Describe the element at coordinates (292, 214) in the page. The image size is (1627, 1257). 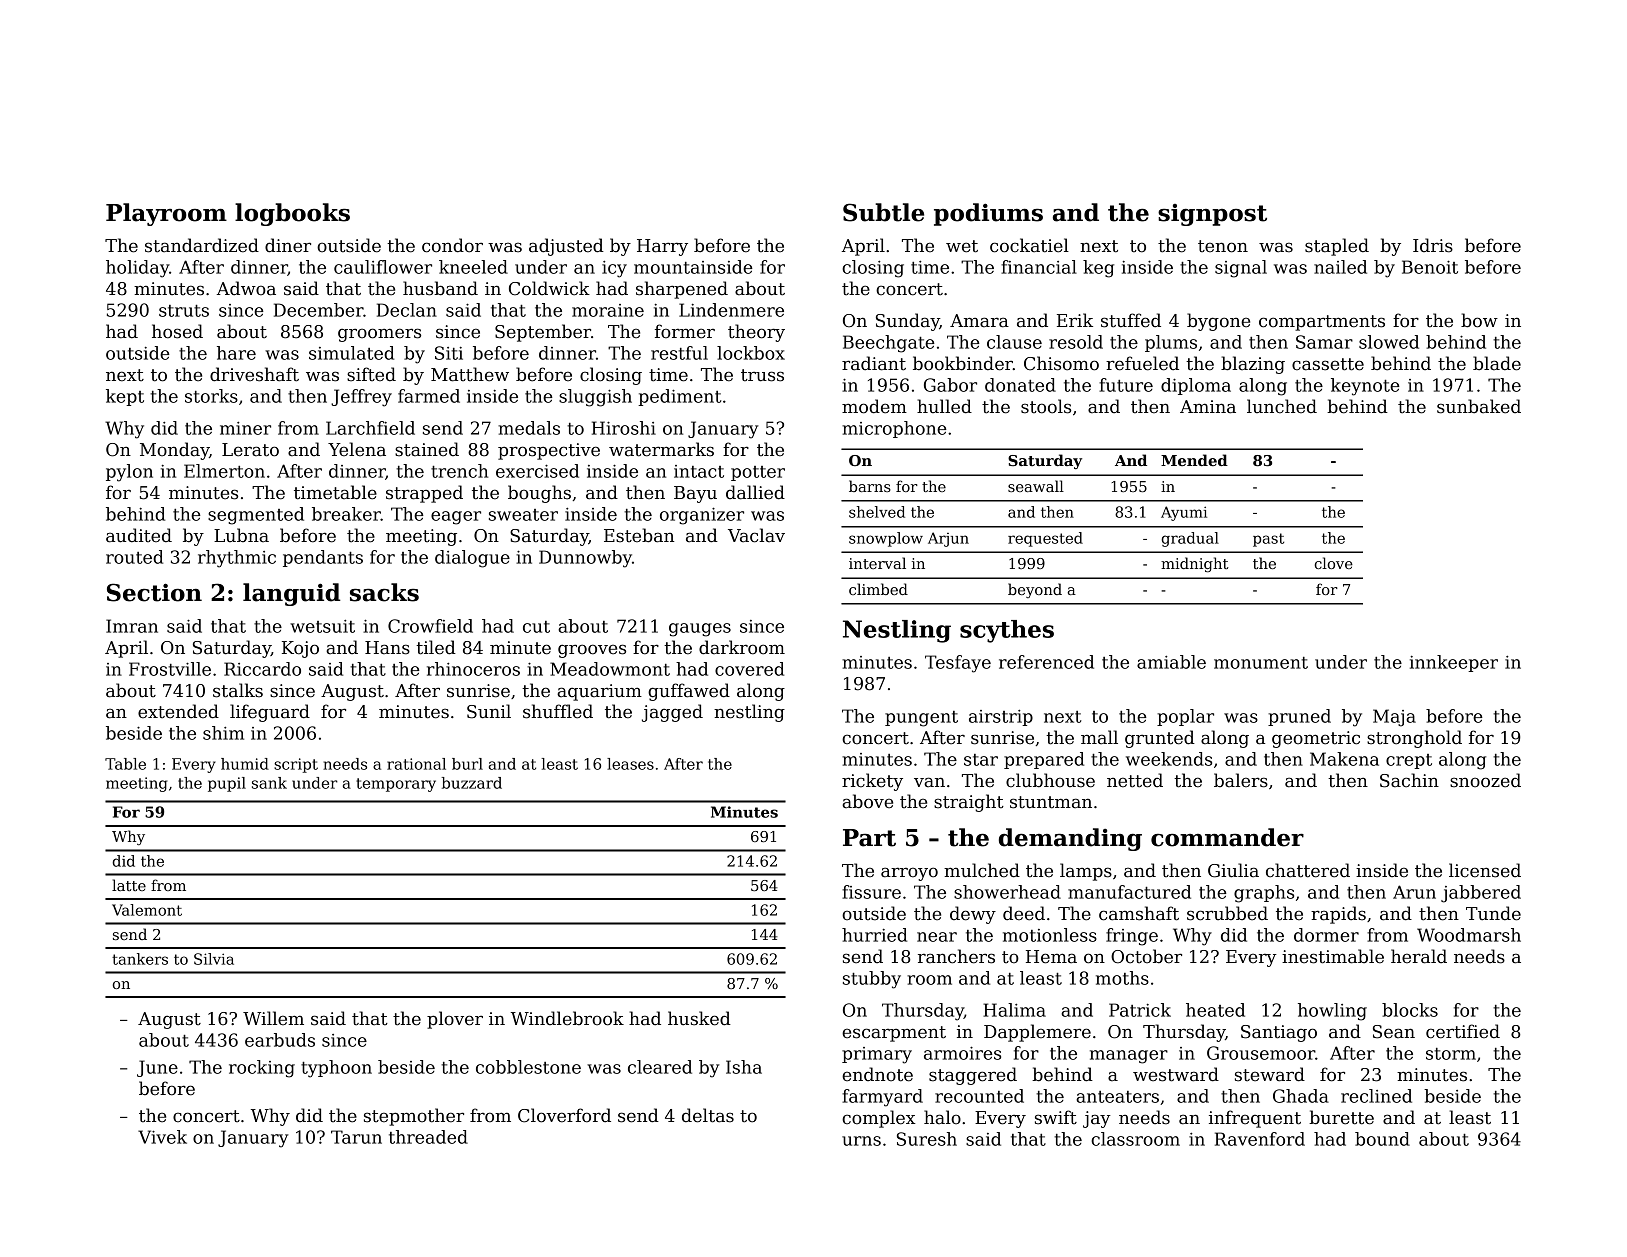
I see `logbooks` at that location.
